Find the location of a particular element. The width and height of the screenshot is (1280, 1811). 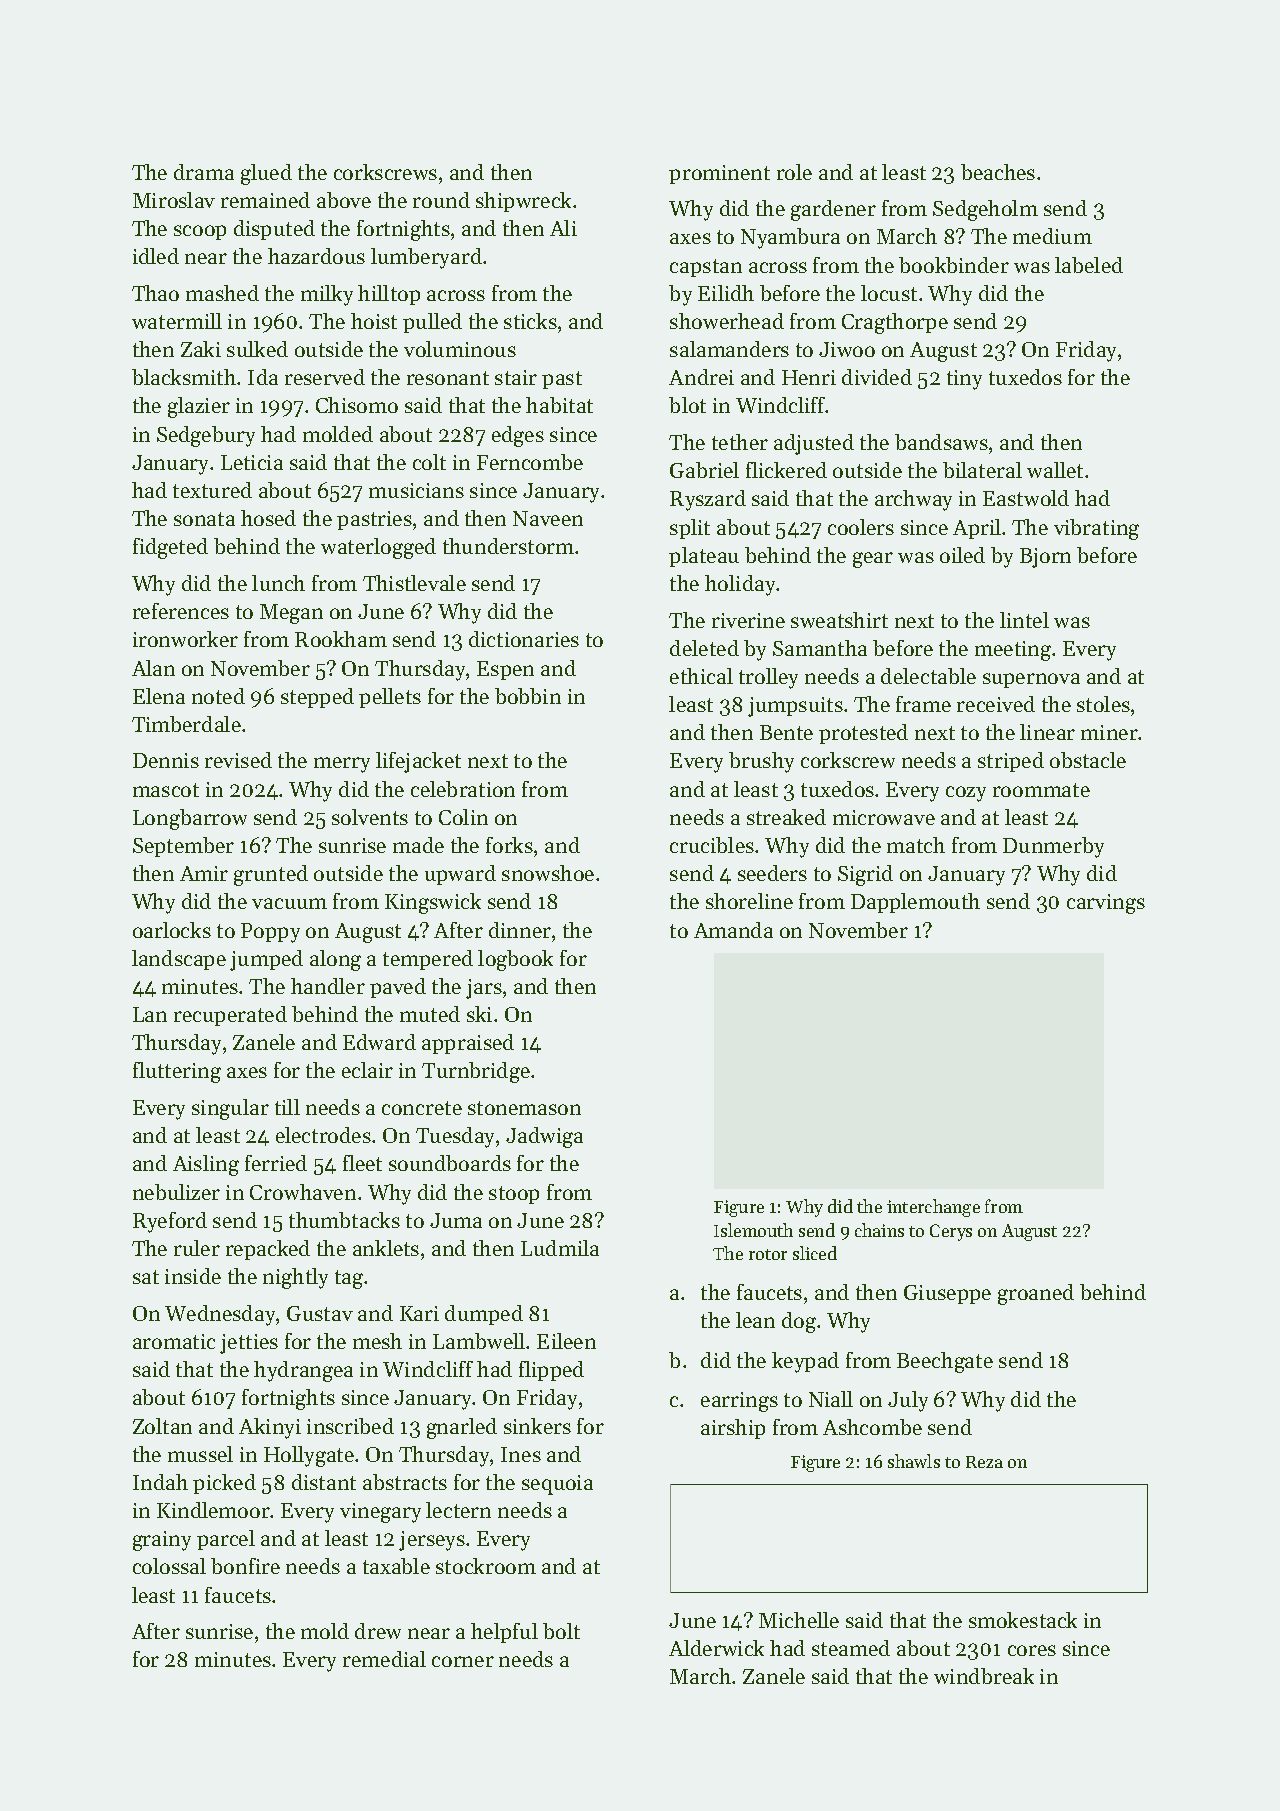

Sedgebury is located at coordinates (206, 436).
